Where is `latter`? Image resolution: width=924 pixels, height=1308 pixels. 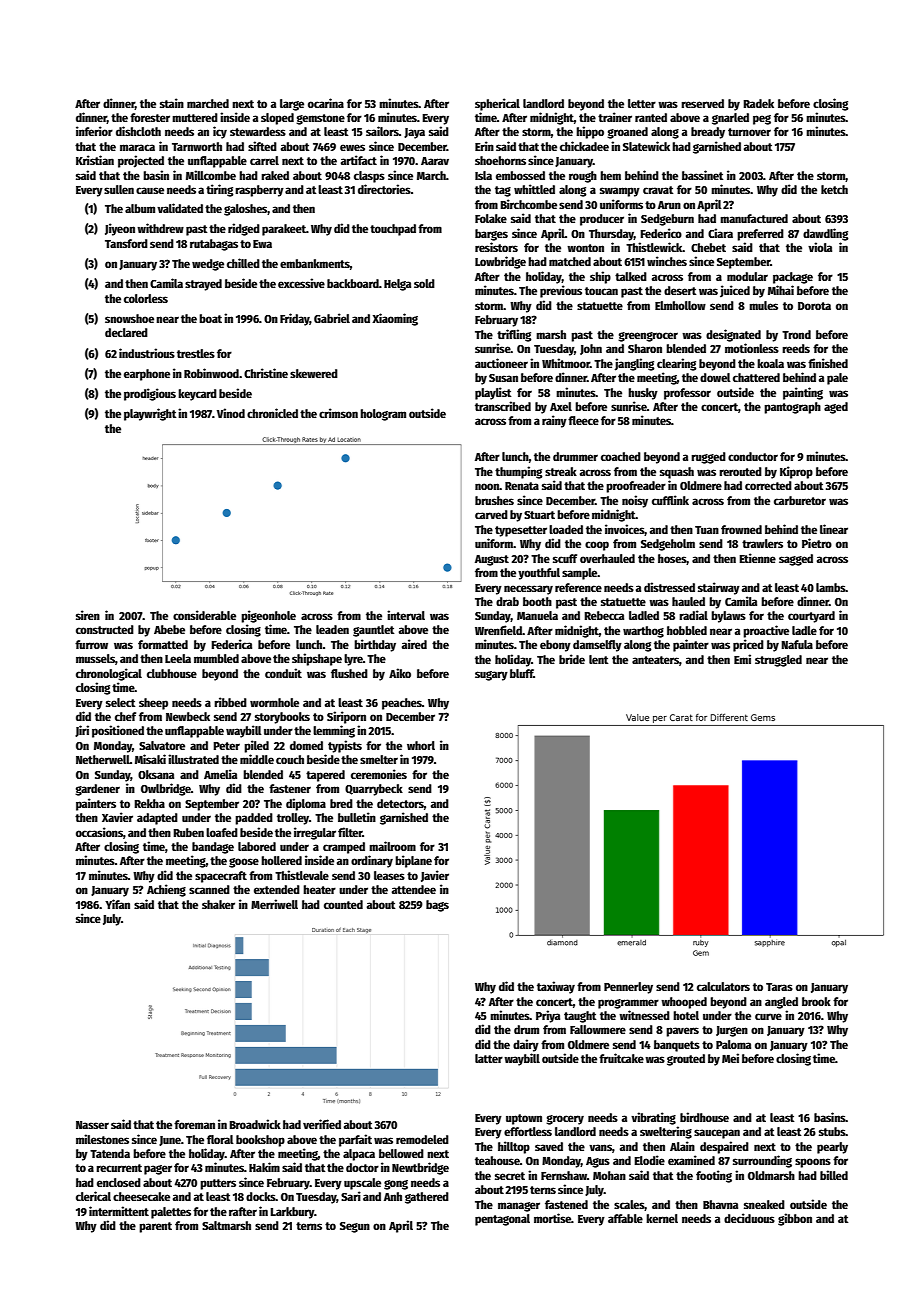
latter is located at coordinates (489, 1058).
